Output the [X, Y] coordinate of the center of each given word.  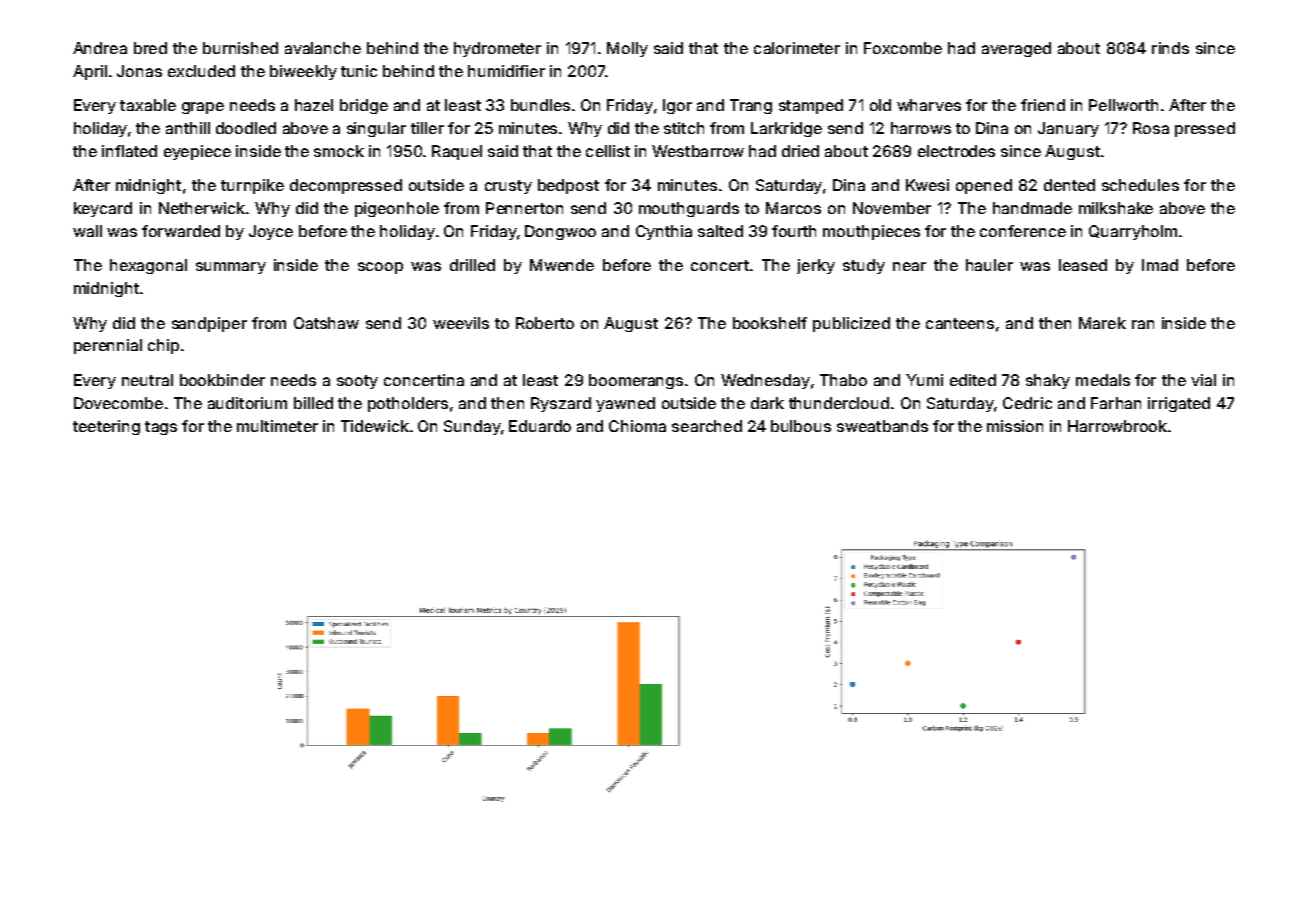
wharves [929, 105]
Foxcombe [903, 48]
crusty [508, 187]
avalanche [323, 48]
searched [707, 426]
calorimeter [797, 48]
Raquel [457, 152]
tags [161, 428]
